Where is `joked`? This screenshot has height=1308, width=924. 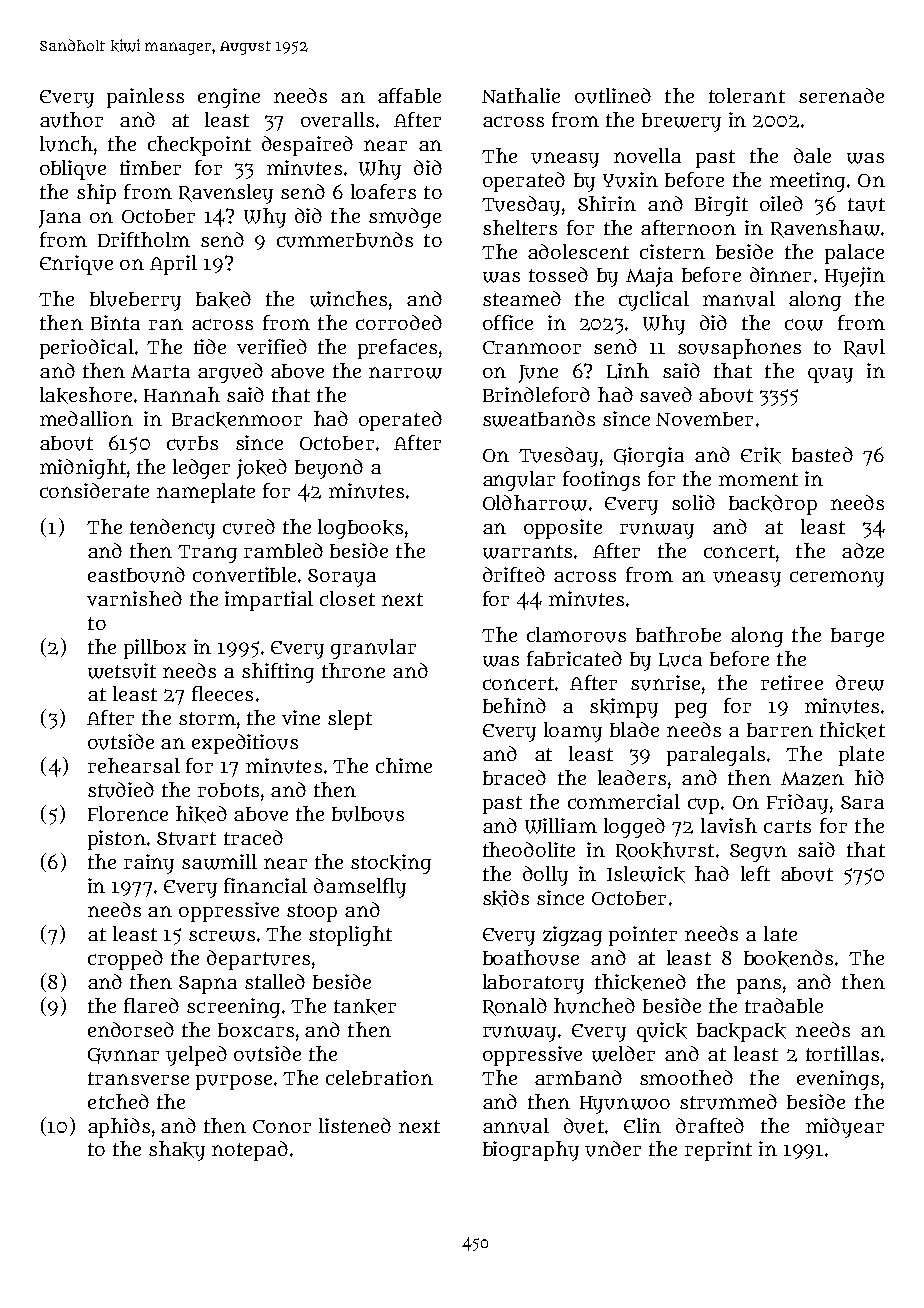 joked is located at coordinates (262, 469).
